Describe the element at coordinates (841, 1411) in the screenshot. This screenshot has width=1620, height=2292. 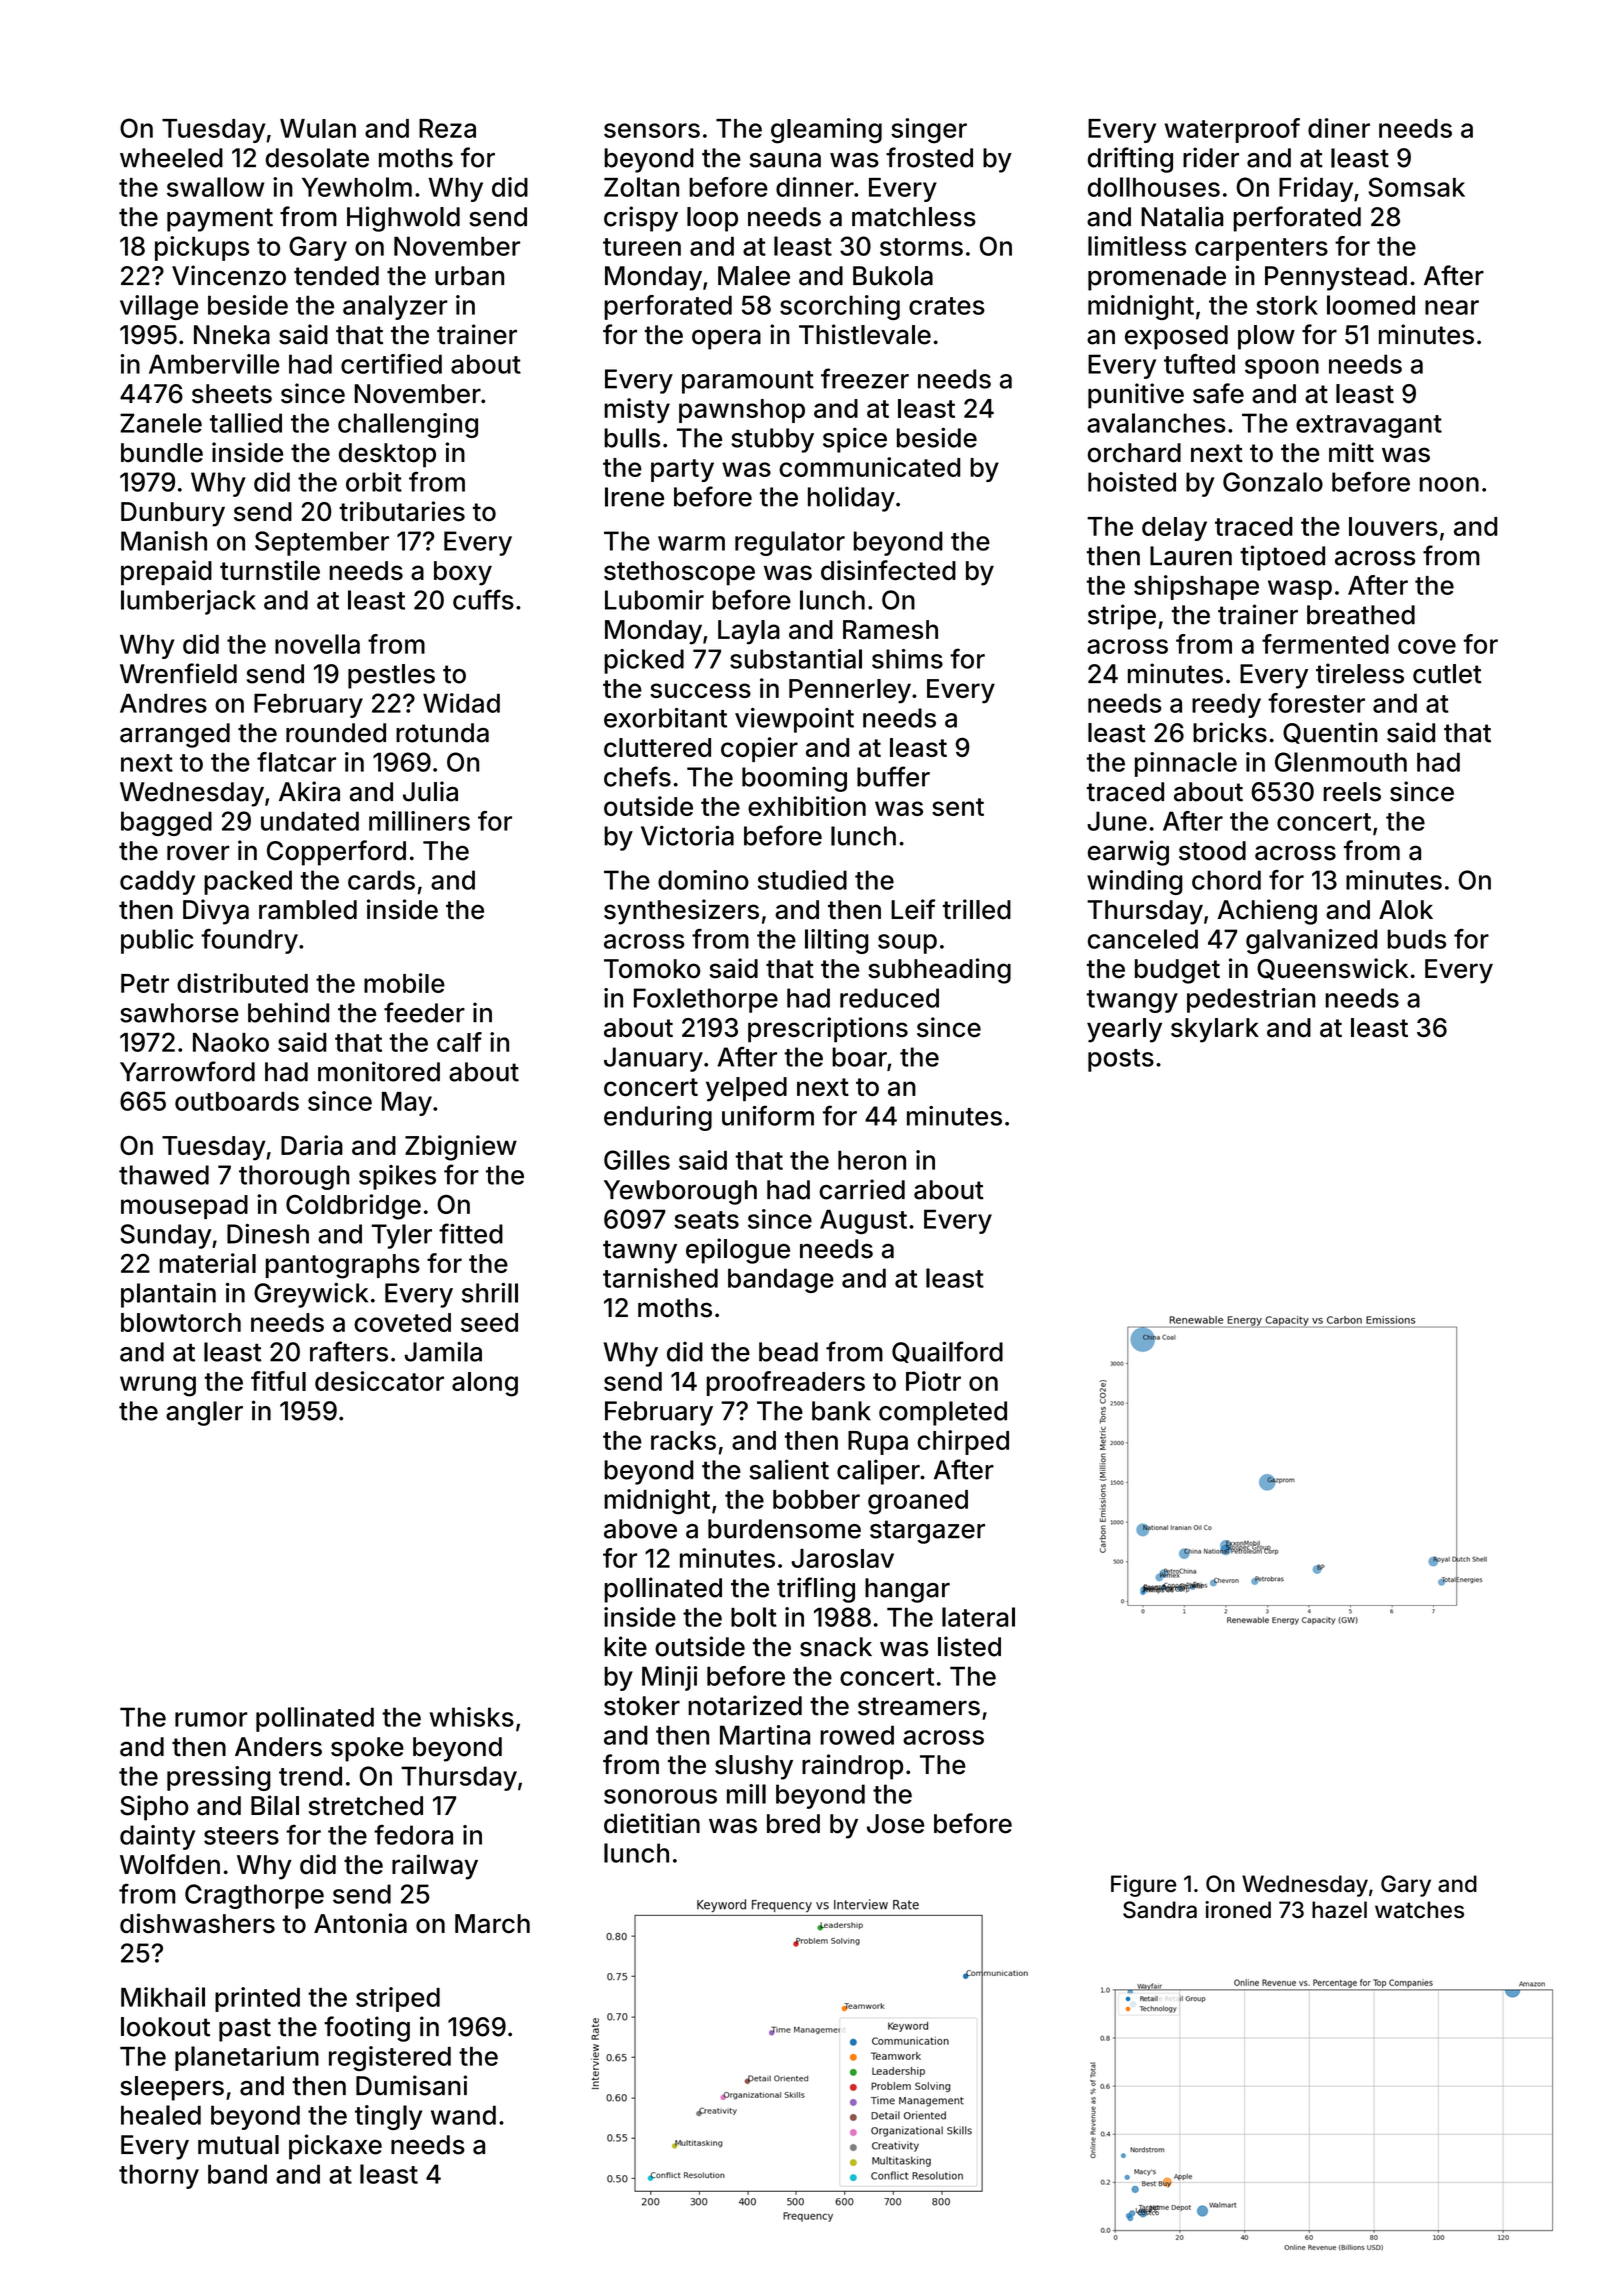
I see `bank` at that location.
